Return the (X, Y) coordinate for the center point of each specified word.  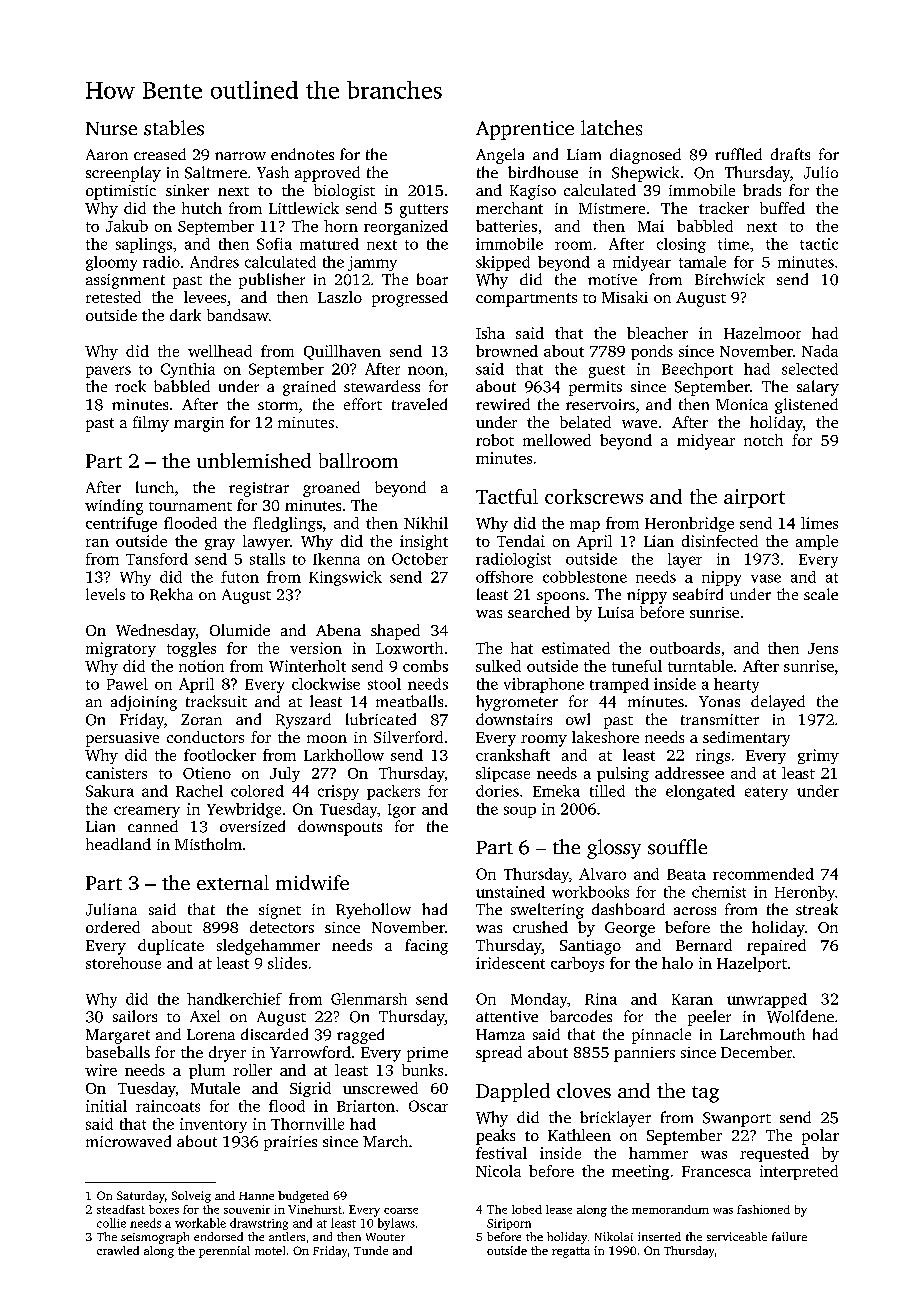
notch (763, 440)
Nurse (111, 129)
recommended (763, 874)
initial (106, 1106)
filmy (151, 424)
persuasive (122, 739)
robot (495, 440)
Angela (500, 156)
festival (501, 1153)
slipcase (503, 774)
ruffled (738, 154)
